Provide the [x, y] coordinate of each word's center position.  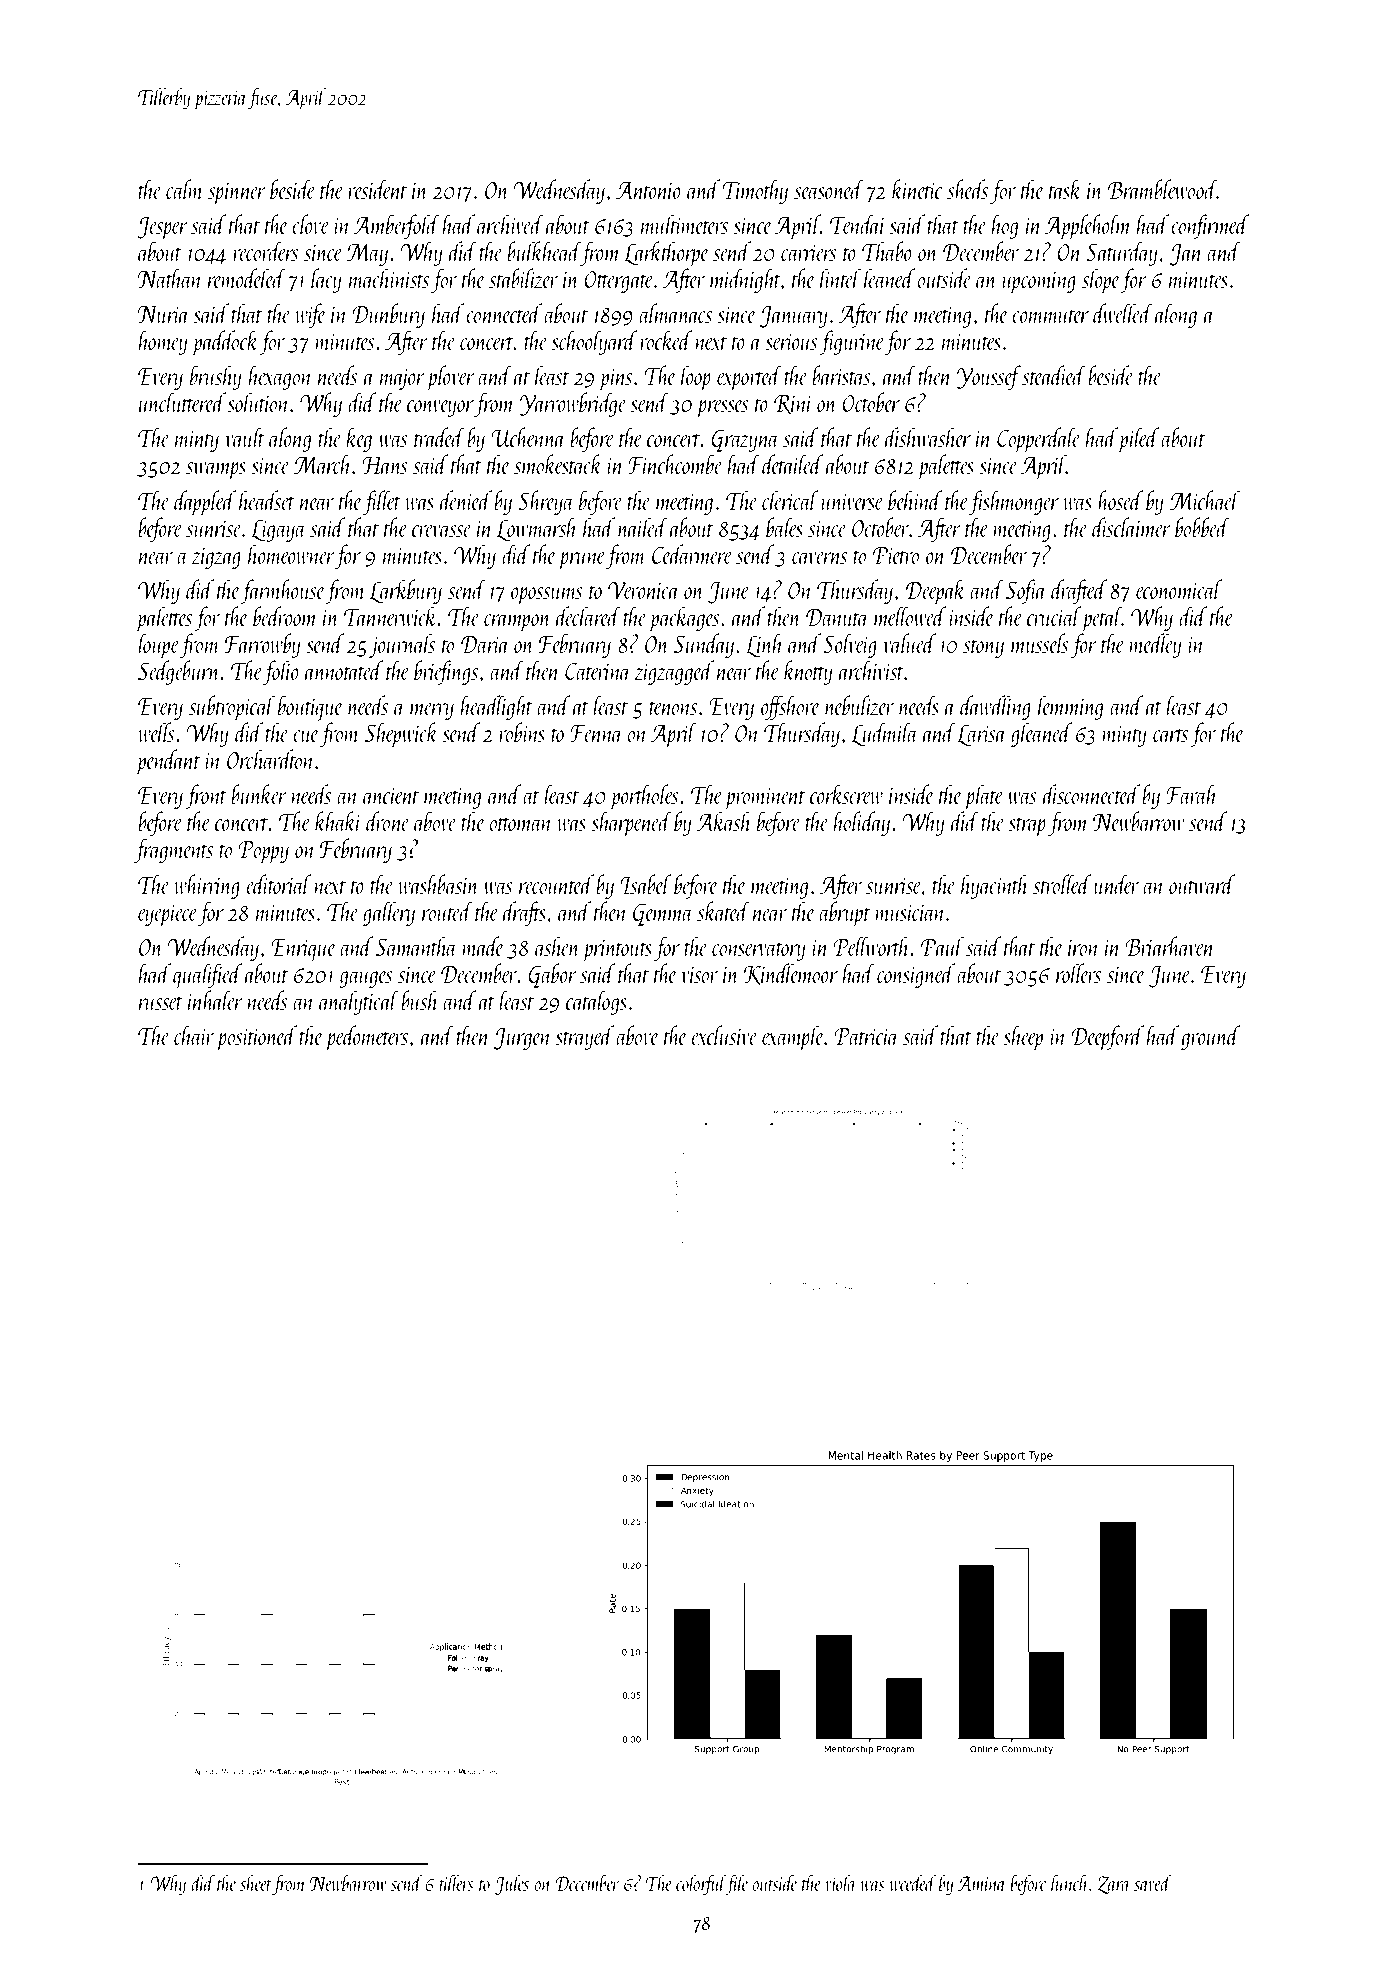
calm [185, 189]
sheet [256, 1882]
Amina [981, 1883]
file [737, 1884]
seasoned [829, 189]
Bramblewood [1162, 189]
